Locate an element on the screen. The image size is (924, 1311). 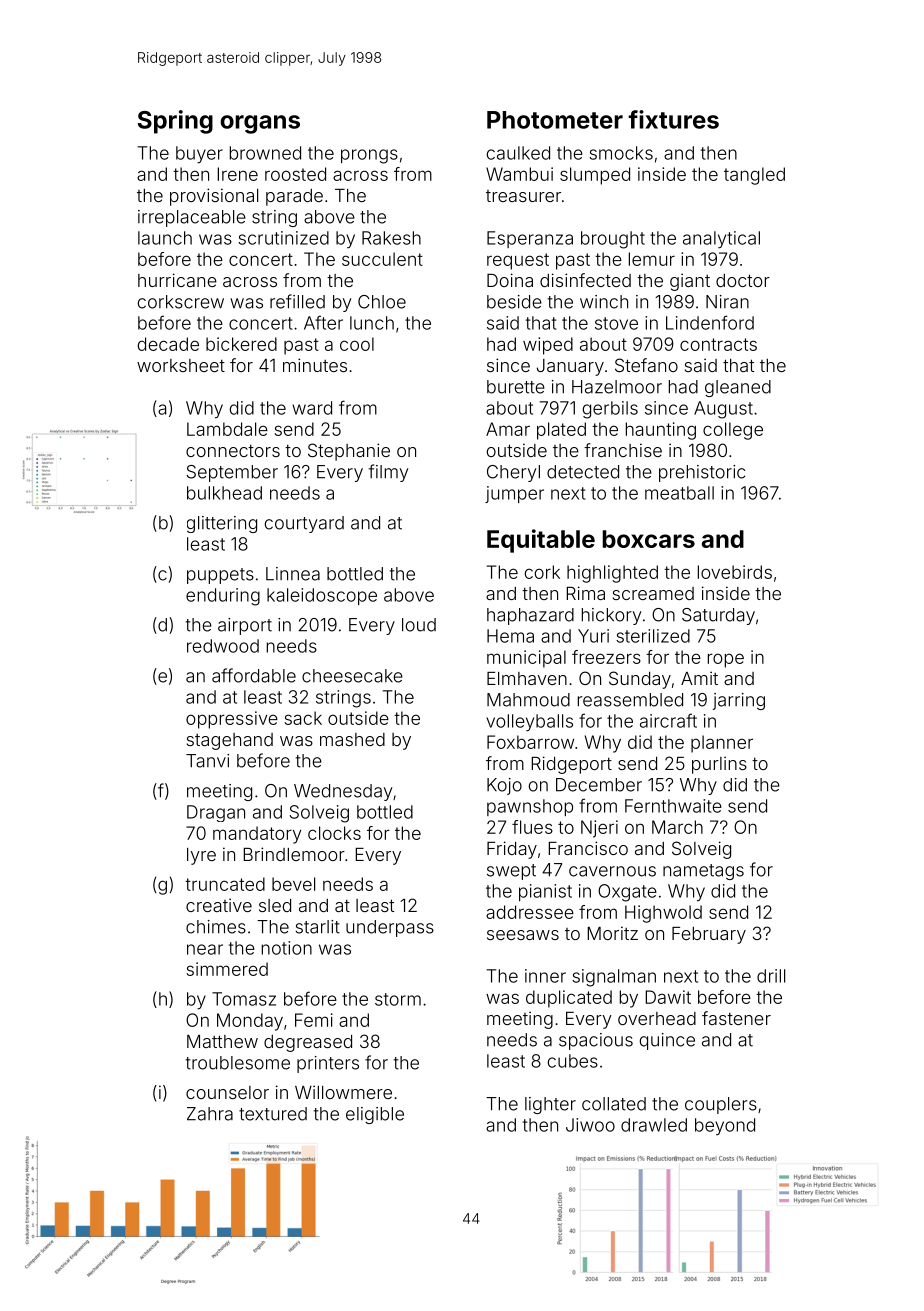
Tanvi is located at coordinates (207, 761).
